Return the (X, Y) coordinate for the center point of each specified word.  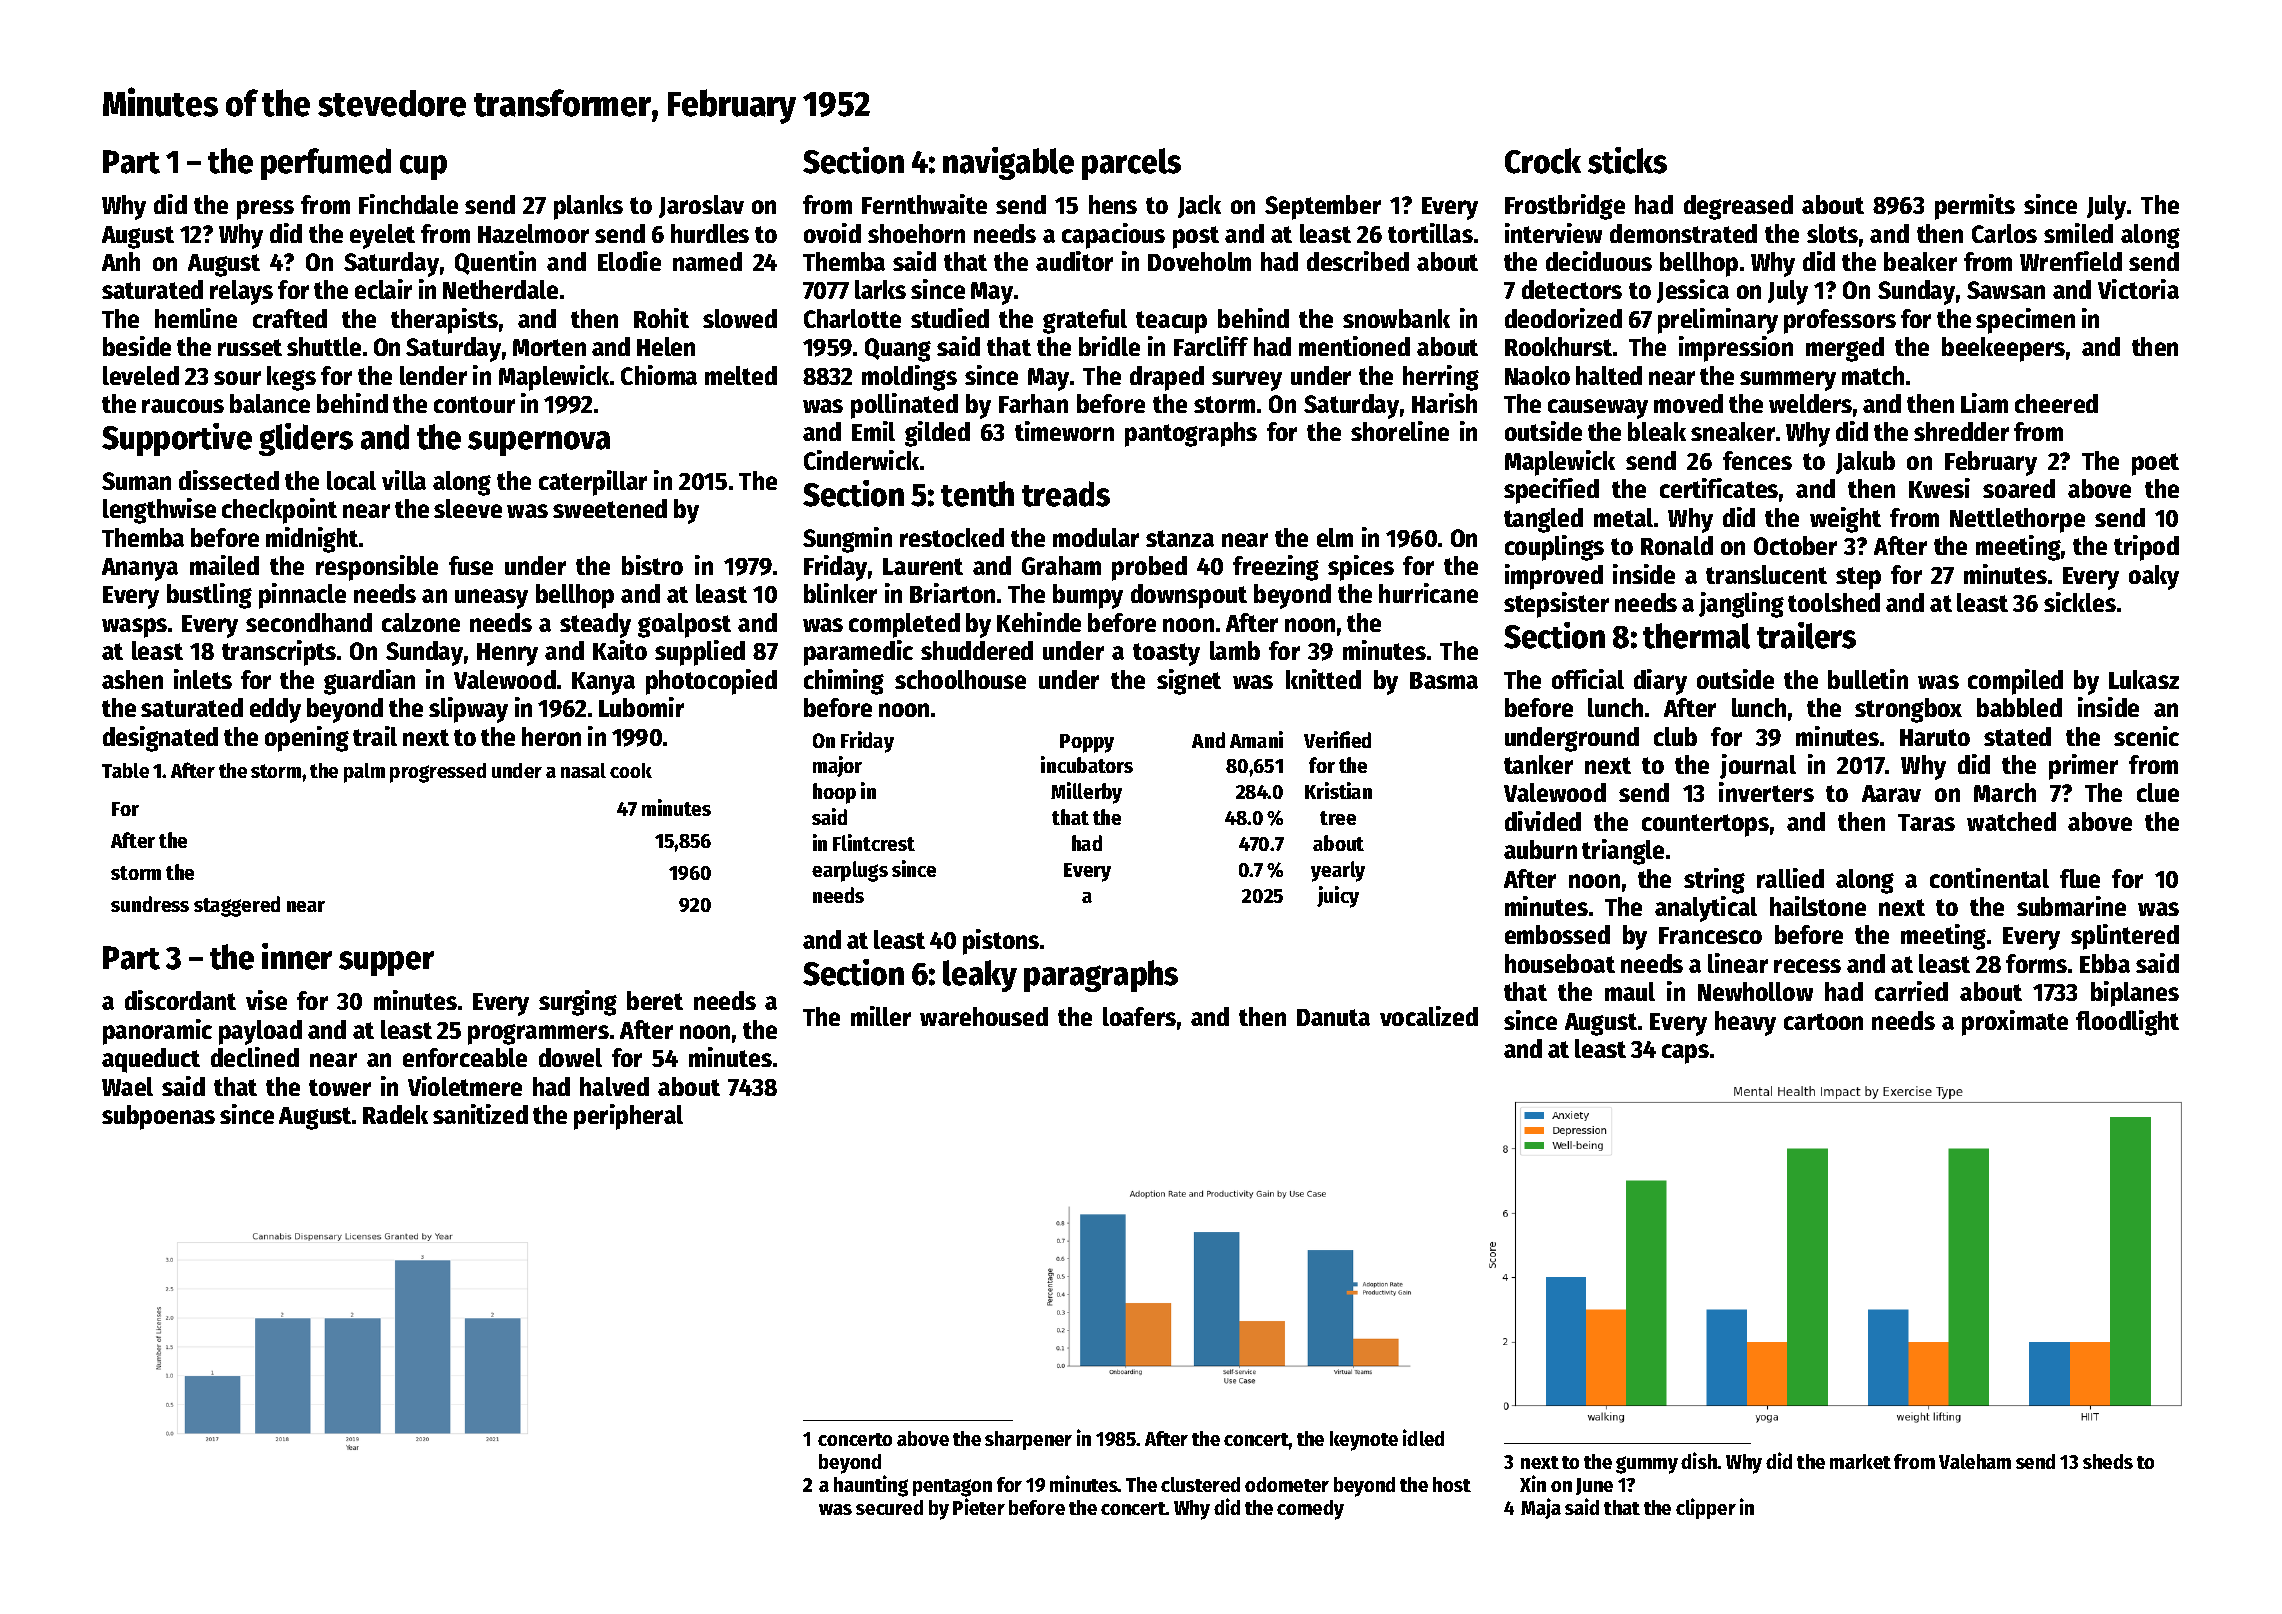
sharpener (1028, 1440)
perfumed (326, 164)
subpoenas (158, 1117)
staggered (237, 906)
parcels (1131, 164)
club (1675, 736)
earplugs (850, 871)
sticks (1627, 160)
